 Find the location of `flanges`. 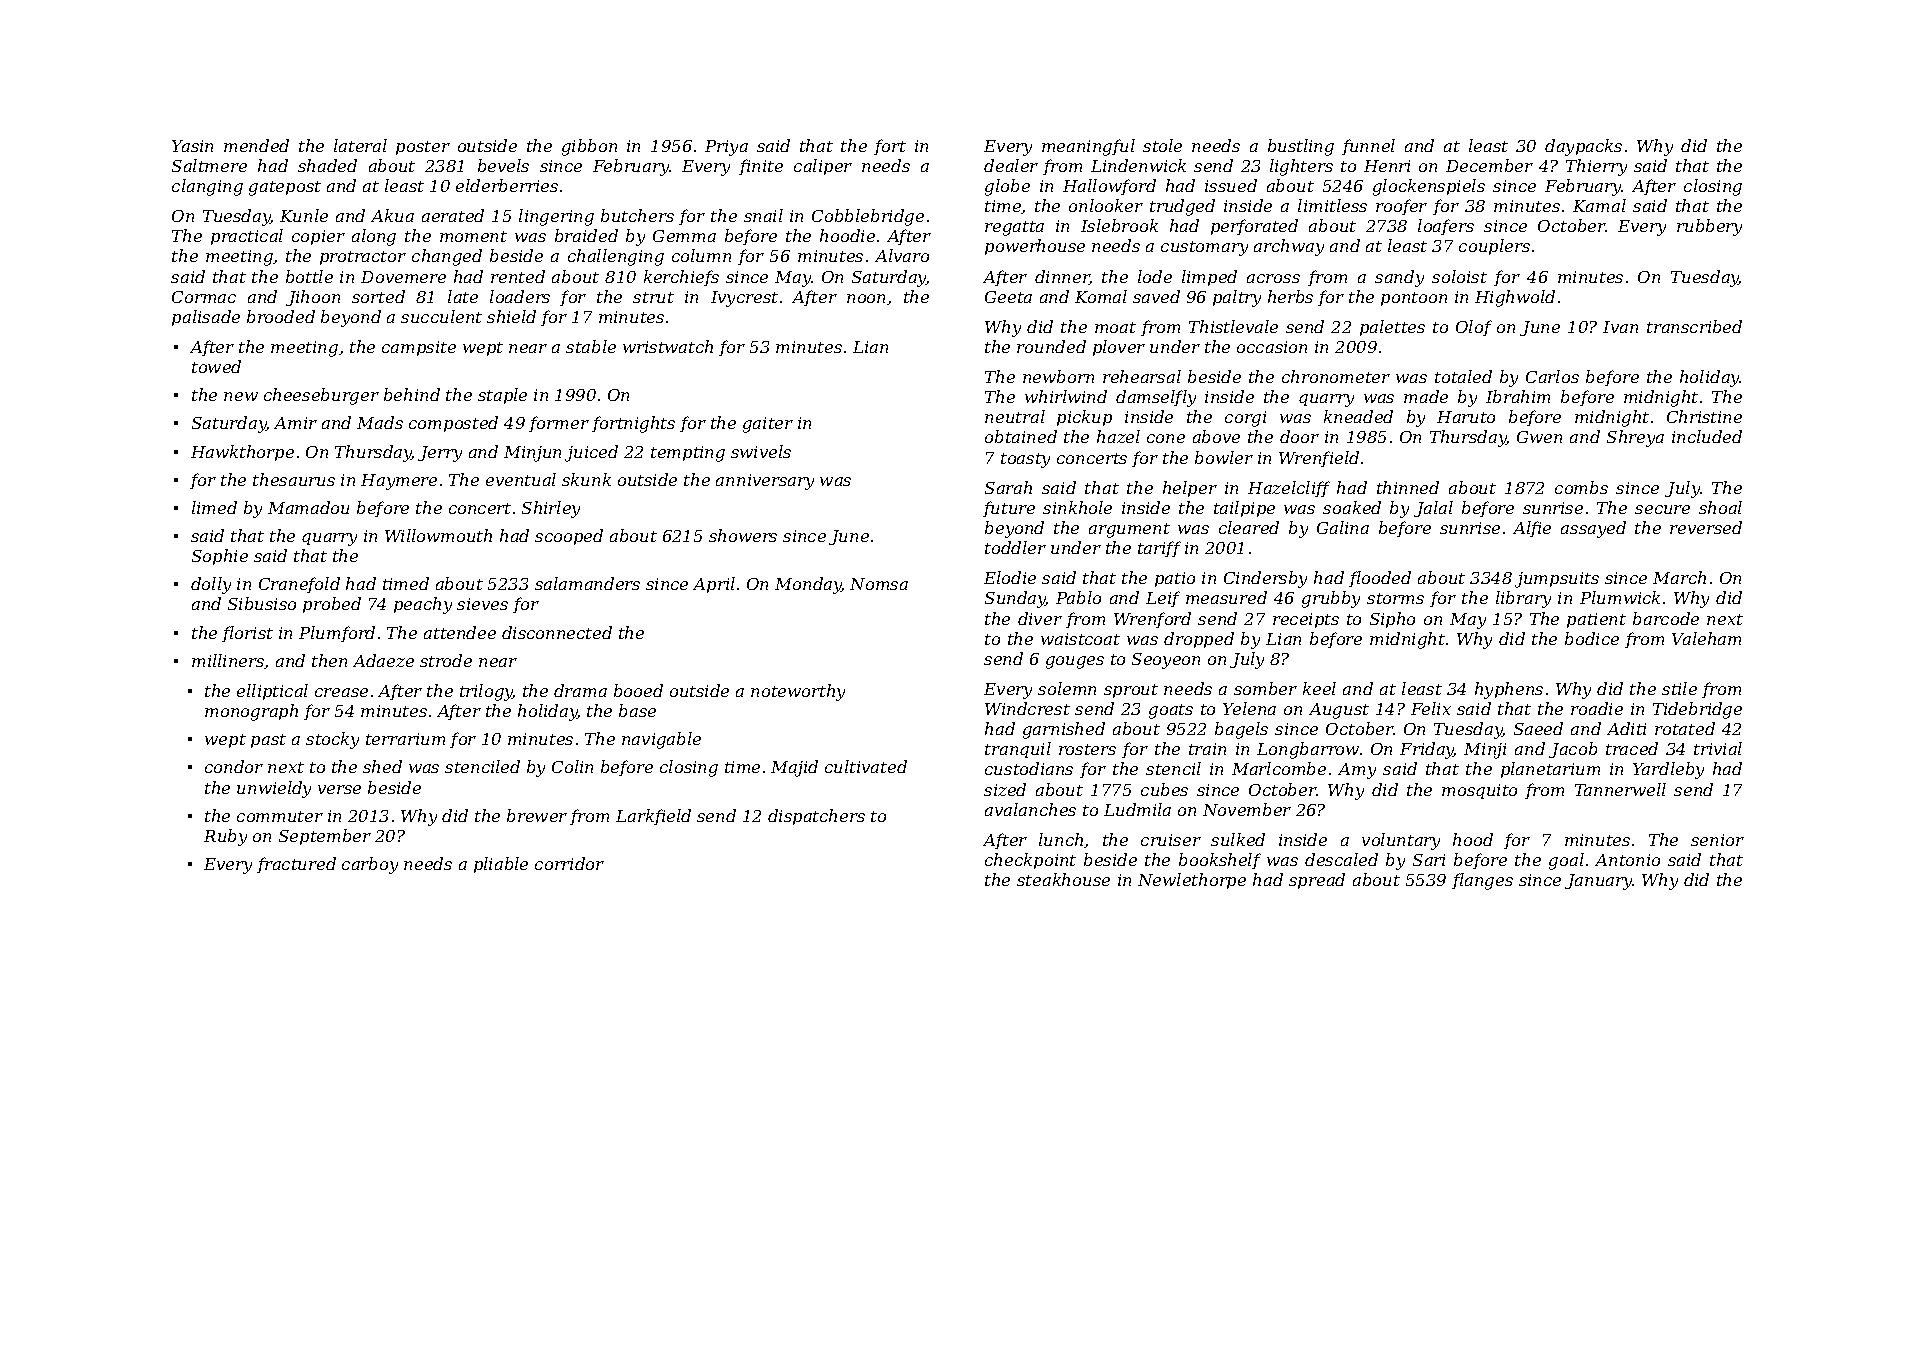

flanges is located at coordinates (1482, 881).
